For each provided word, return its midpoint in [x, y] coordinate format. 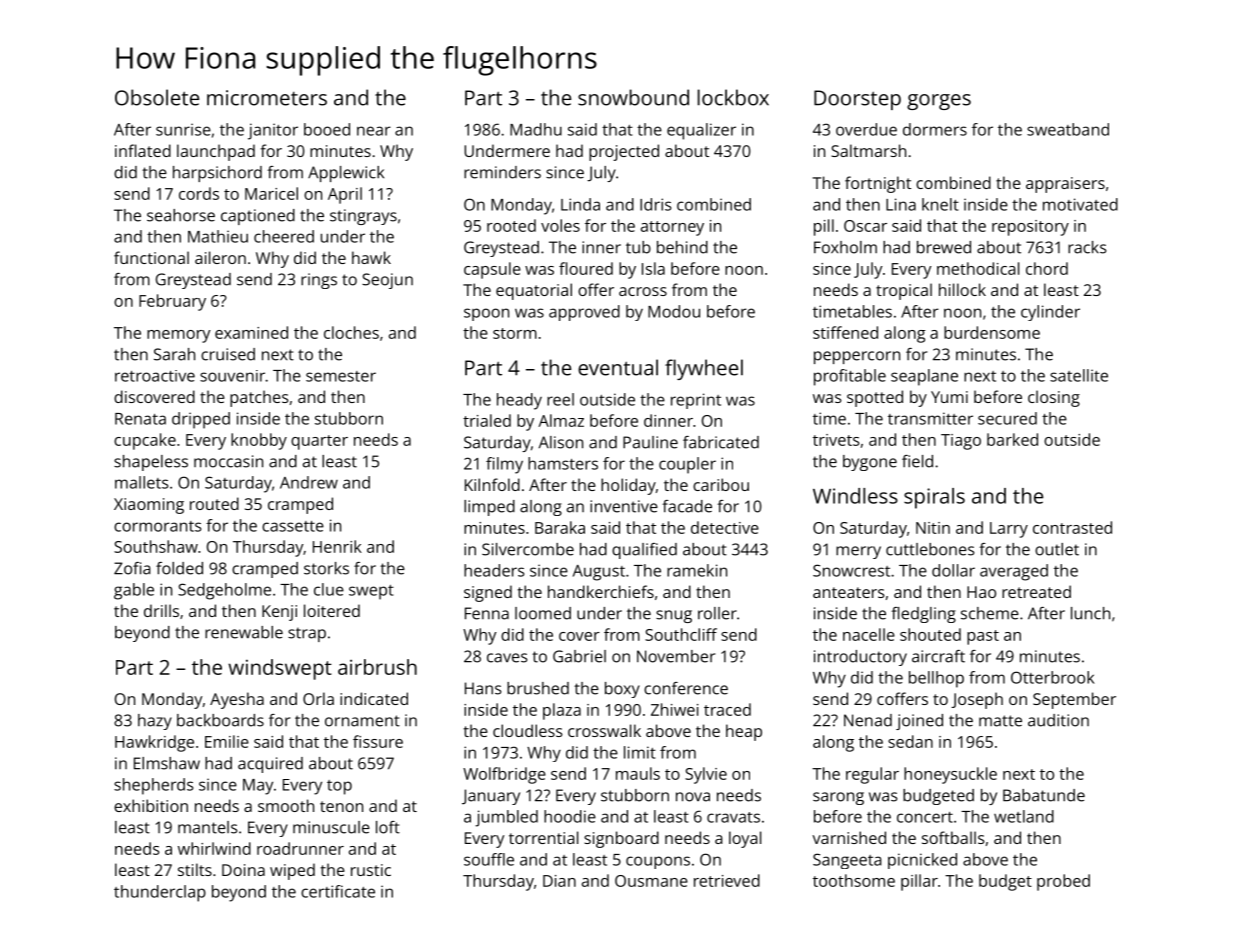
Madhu [536, 129]
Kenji [279, 613]
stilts [195, 869]
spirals [934, 498]
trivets [836, 440]
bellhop [936, 679]
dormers [935, 129]
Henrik [337, 546]
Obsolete [157, 97]
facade [687, 506]
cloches [351, 332]
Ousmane [651, 881]
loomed [543, 613]
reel [560, 399]
